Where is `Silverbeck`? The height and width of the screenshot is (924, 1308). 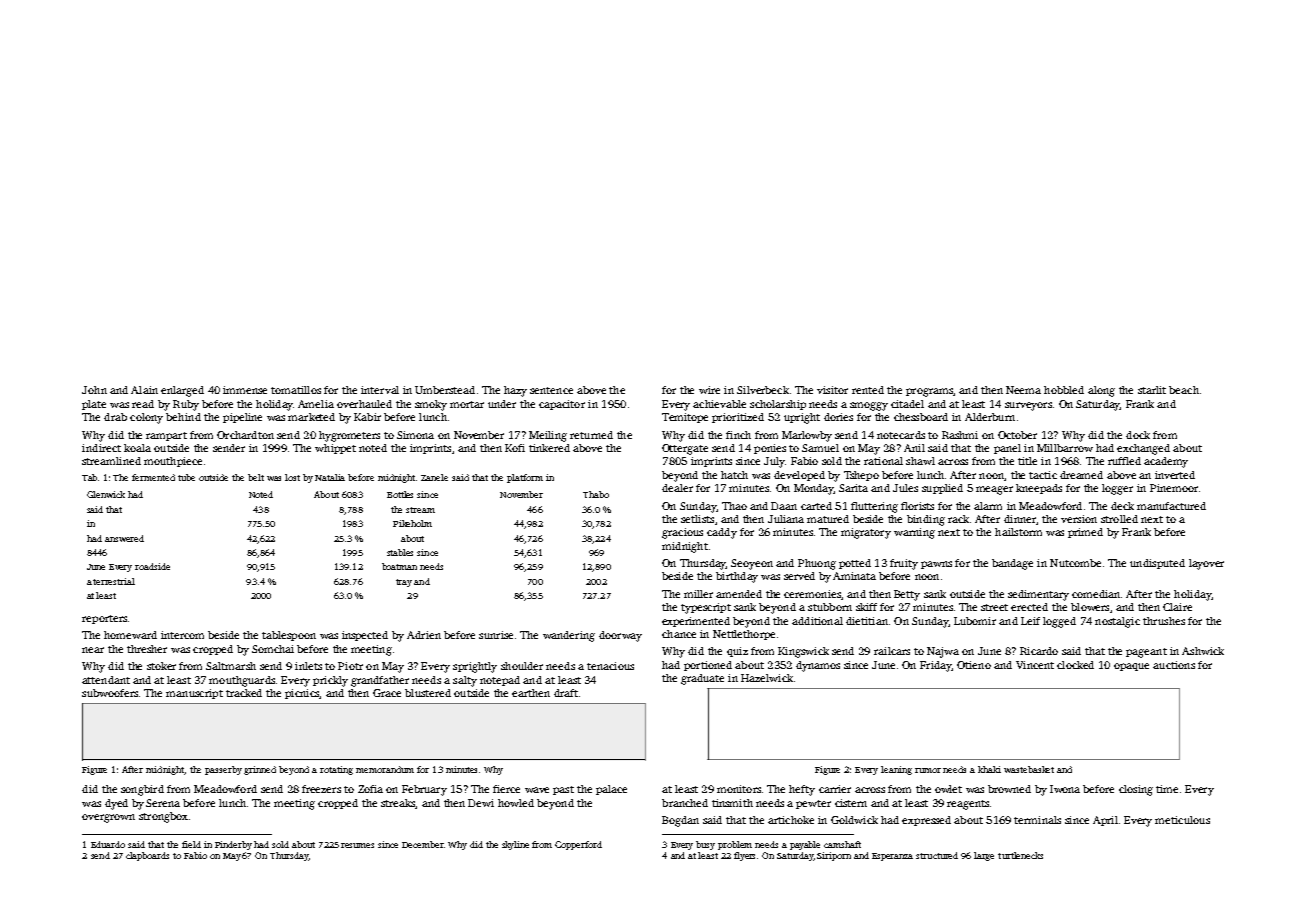 Silverbeck is located at coordinates (763, 390).
